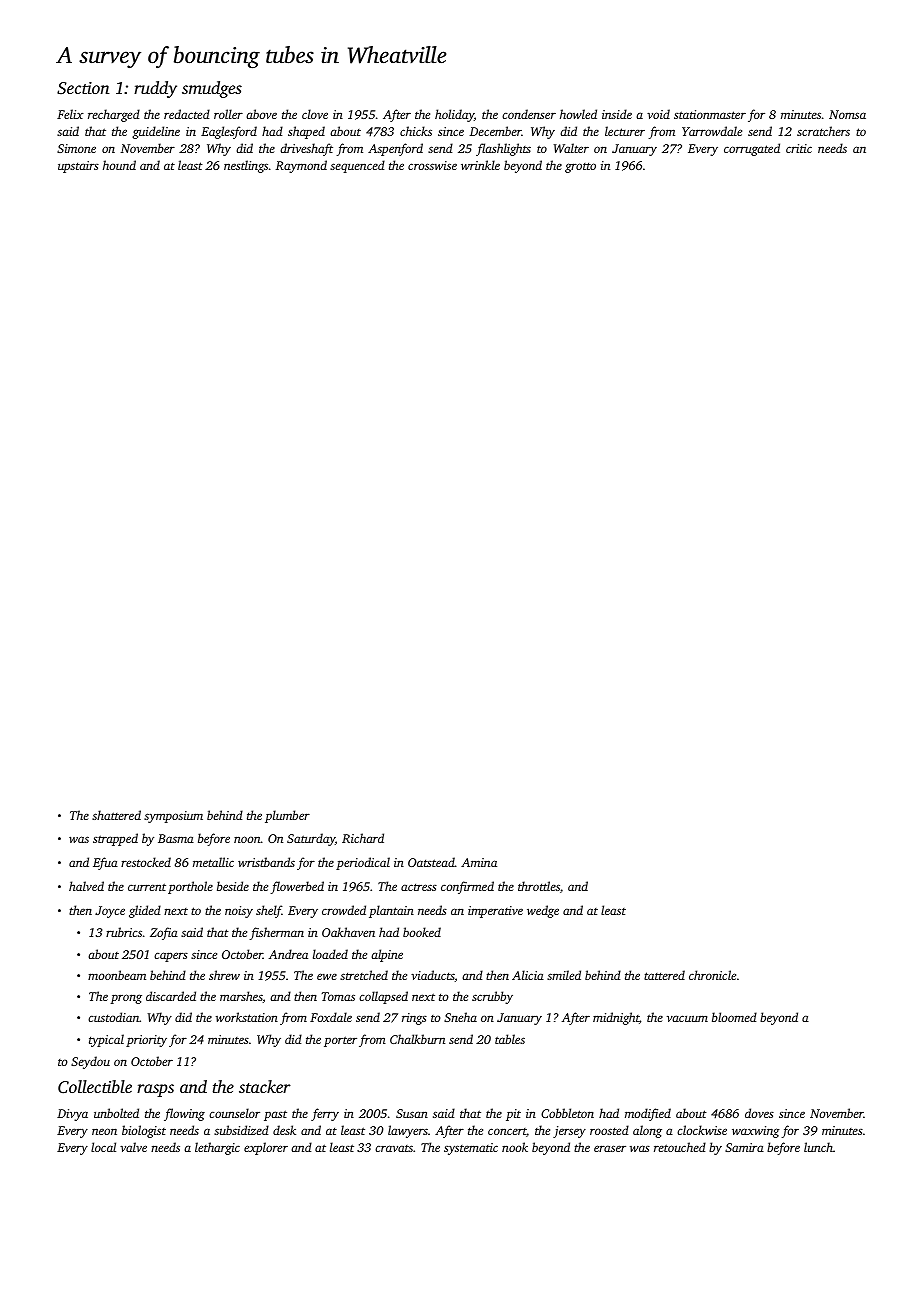 The image size is (924, 1308). Describe the element at coordinates (173, 817) in the image. I see `symposium` at that location.
